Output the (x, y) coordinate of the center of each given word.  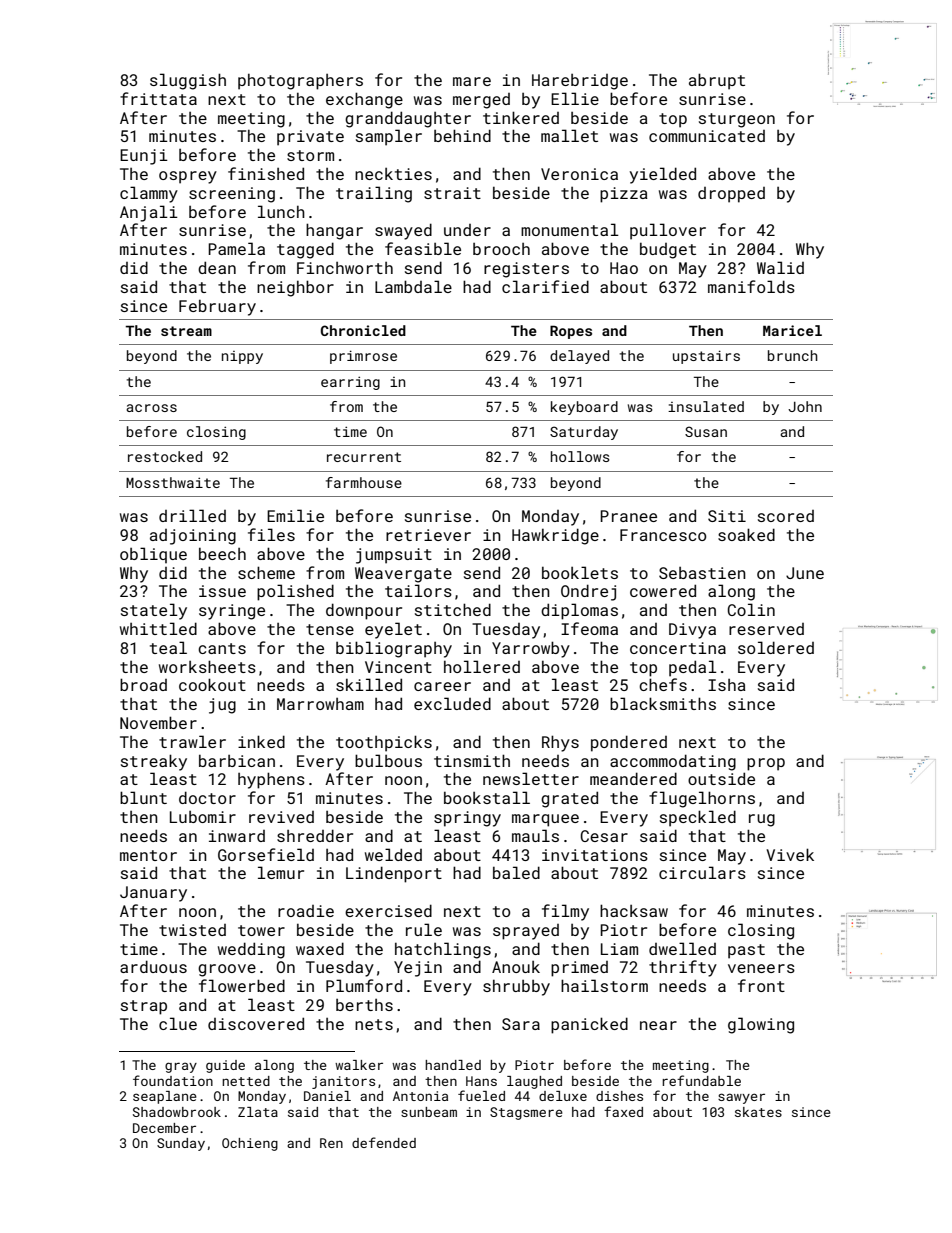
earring (350, 383)
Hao (624, 268)
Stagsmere (526, 1113)
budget (668, 251)
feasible (423, 248)
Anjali (149, 213)
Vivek (790, 854)
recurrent (364, 457)
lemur (281, 872)
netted (246, 1081)
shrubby (516, 988)
